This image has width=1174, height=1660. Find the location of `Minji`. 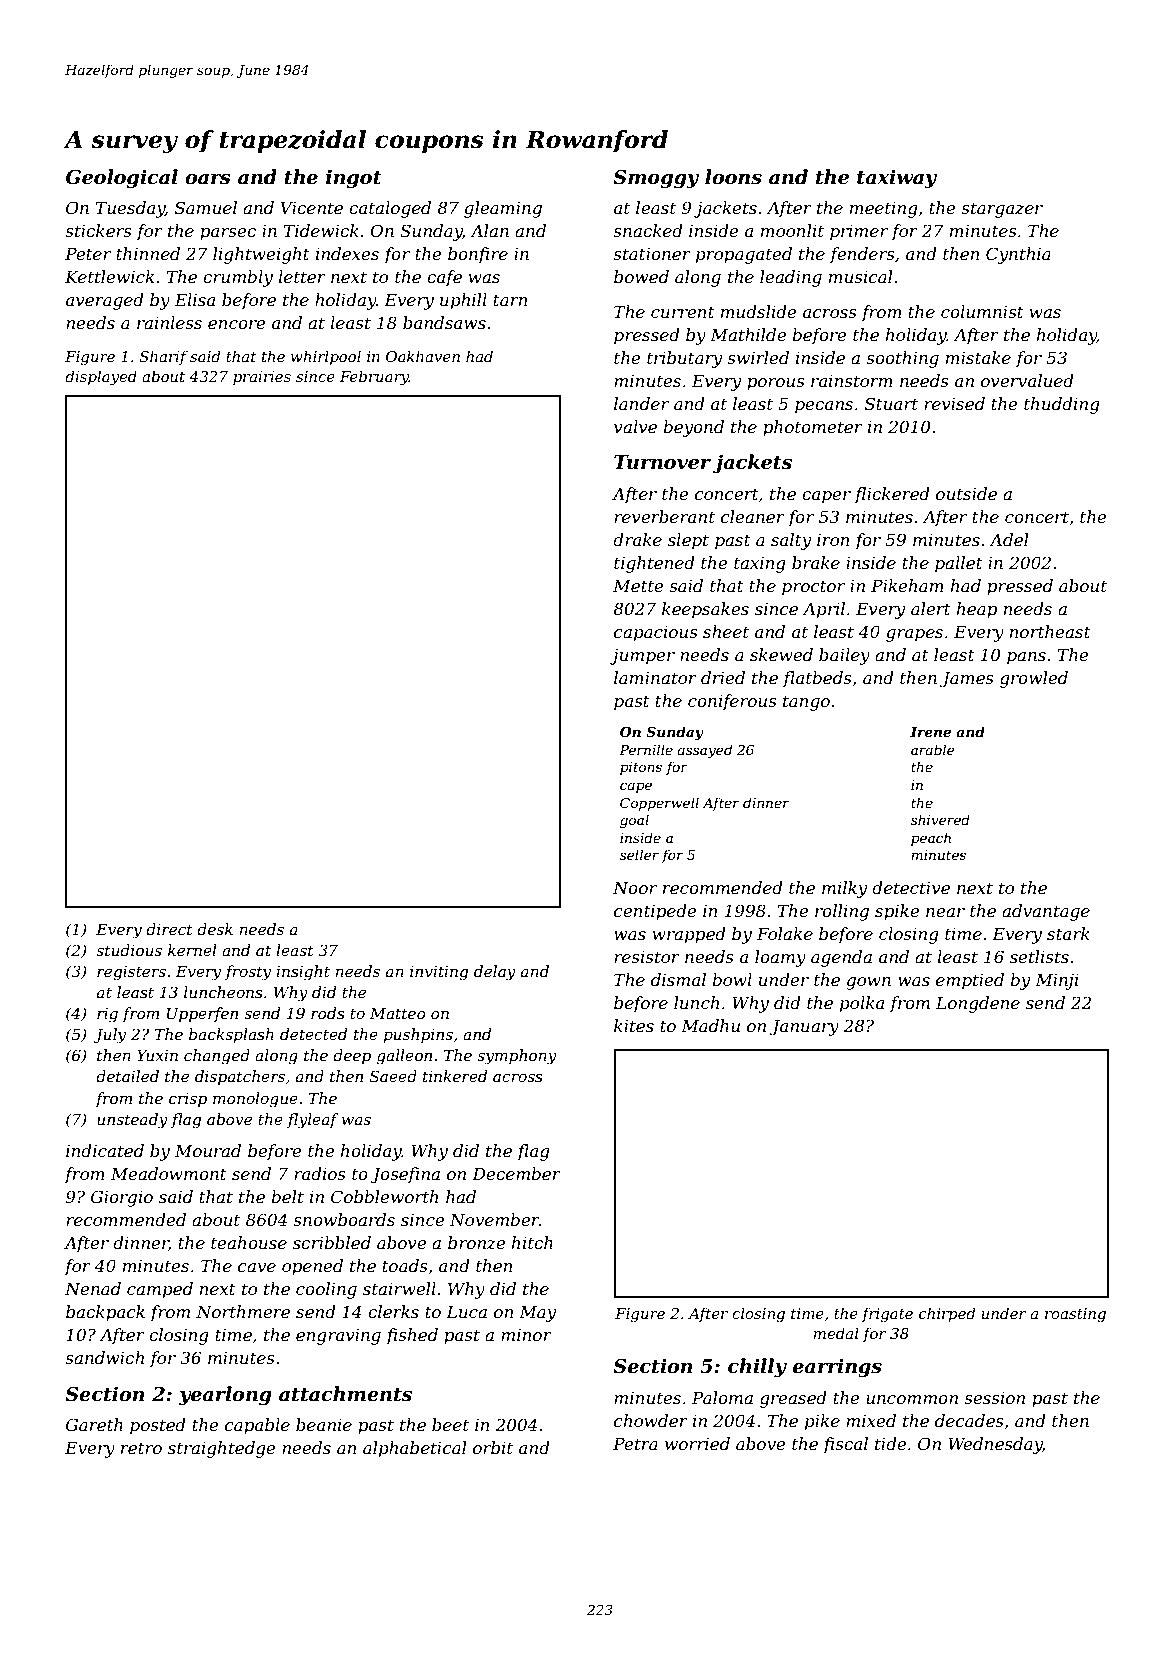

Minji is located at coordinates (1057, 981).
